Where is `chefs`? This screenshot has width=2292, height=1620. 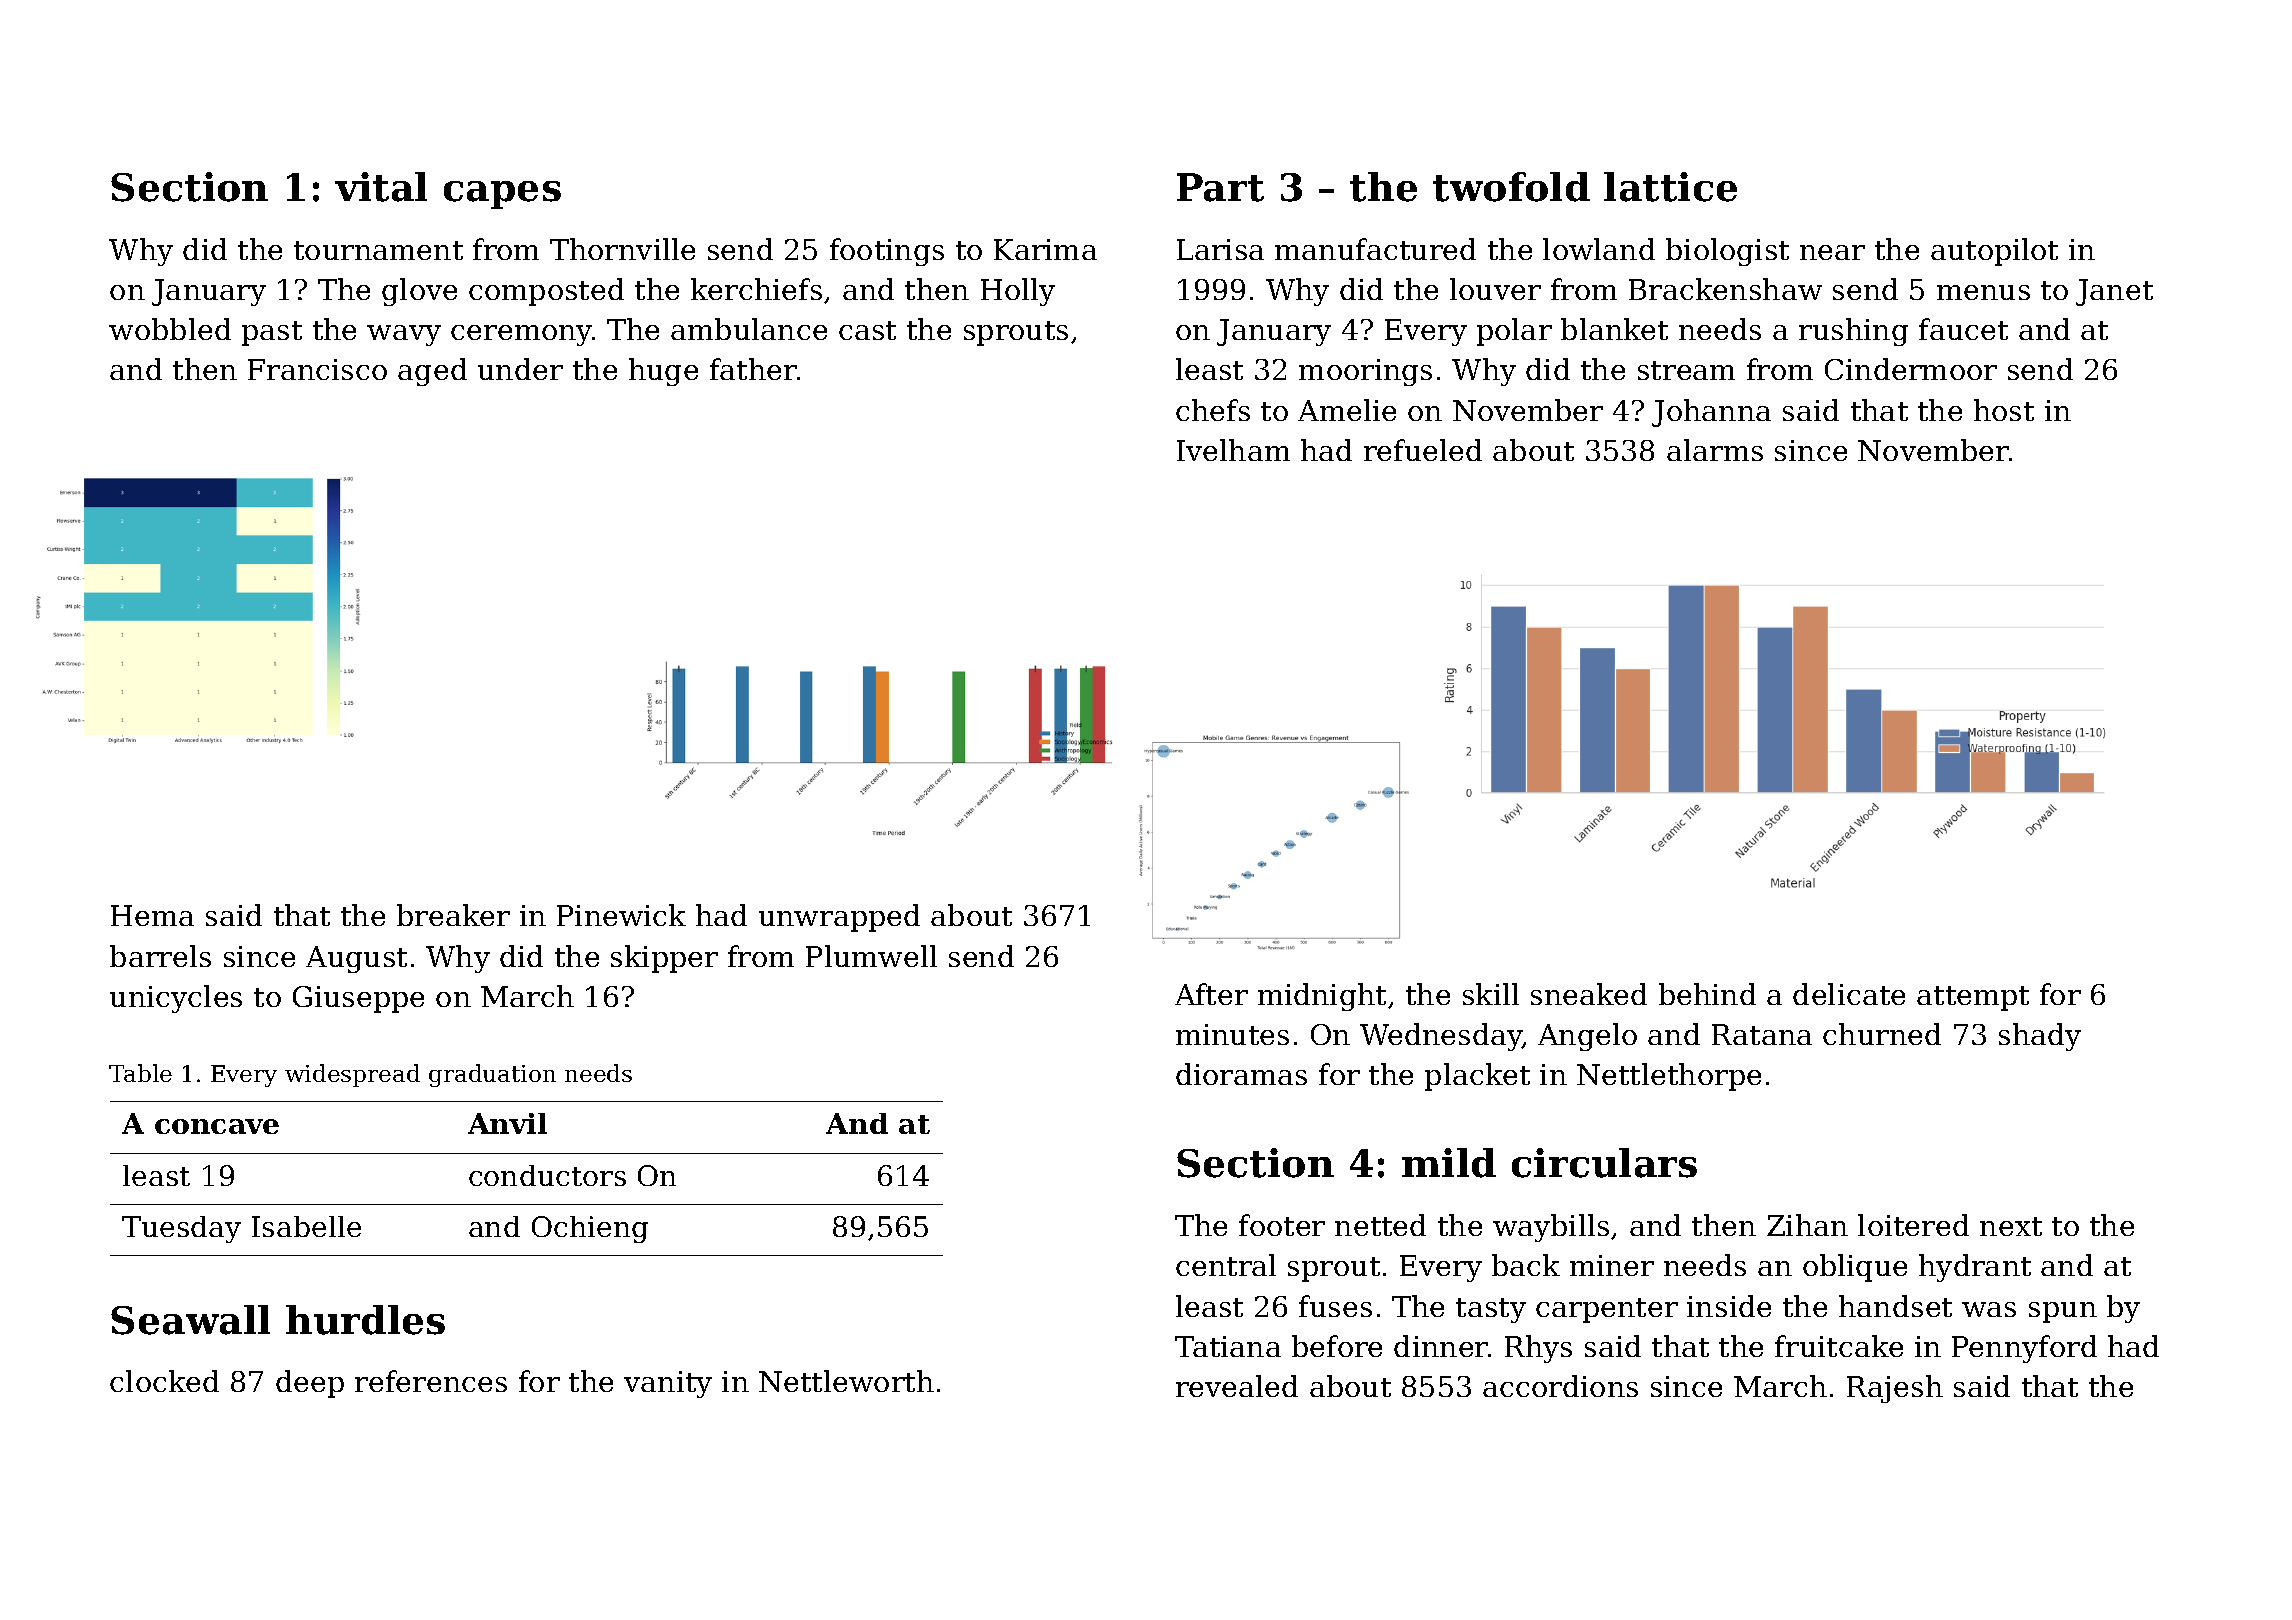
chefs is located at coordinates (1213, 410).
